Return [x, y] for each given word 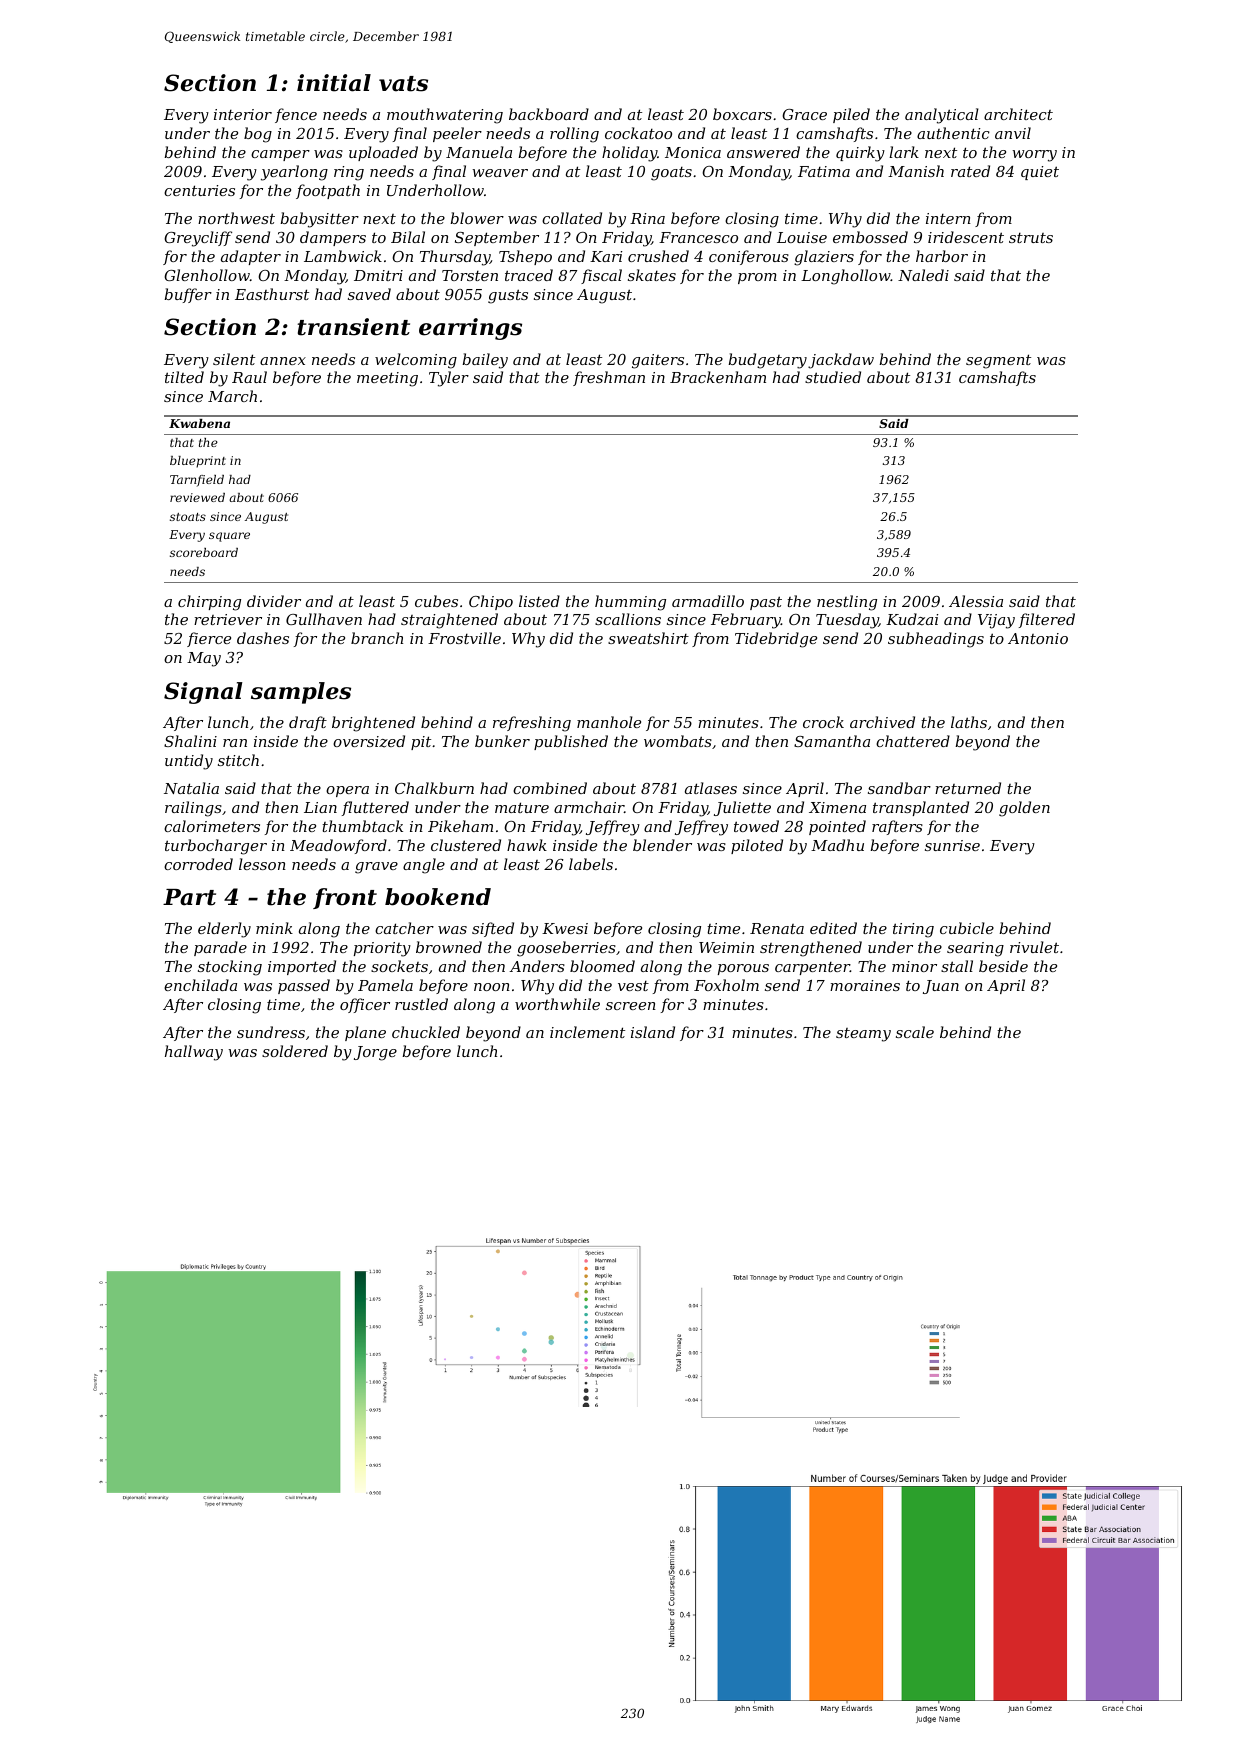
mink [274, 928]
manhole [609, 722]
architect [1018, 114]
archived [882, 722]
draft [308, 723]
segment [998, 361]
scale [915, 1032]
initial [334, 83]
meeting [387, 379]
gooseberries [566, 949]
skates [652, 275]
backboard [549, 114]
